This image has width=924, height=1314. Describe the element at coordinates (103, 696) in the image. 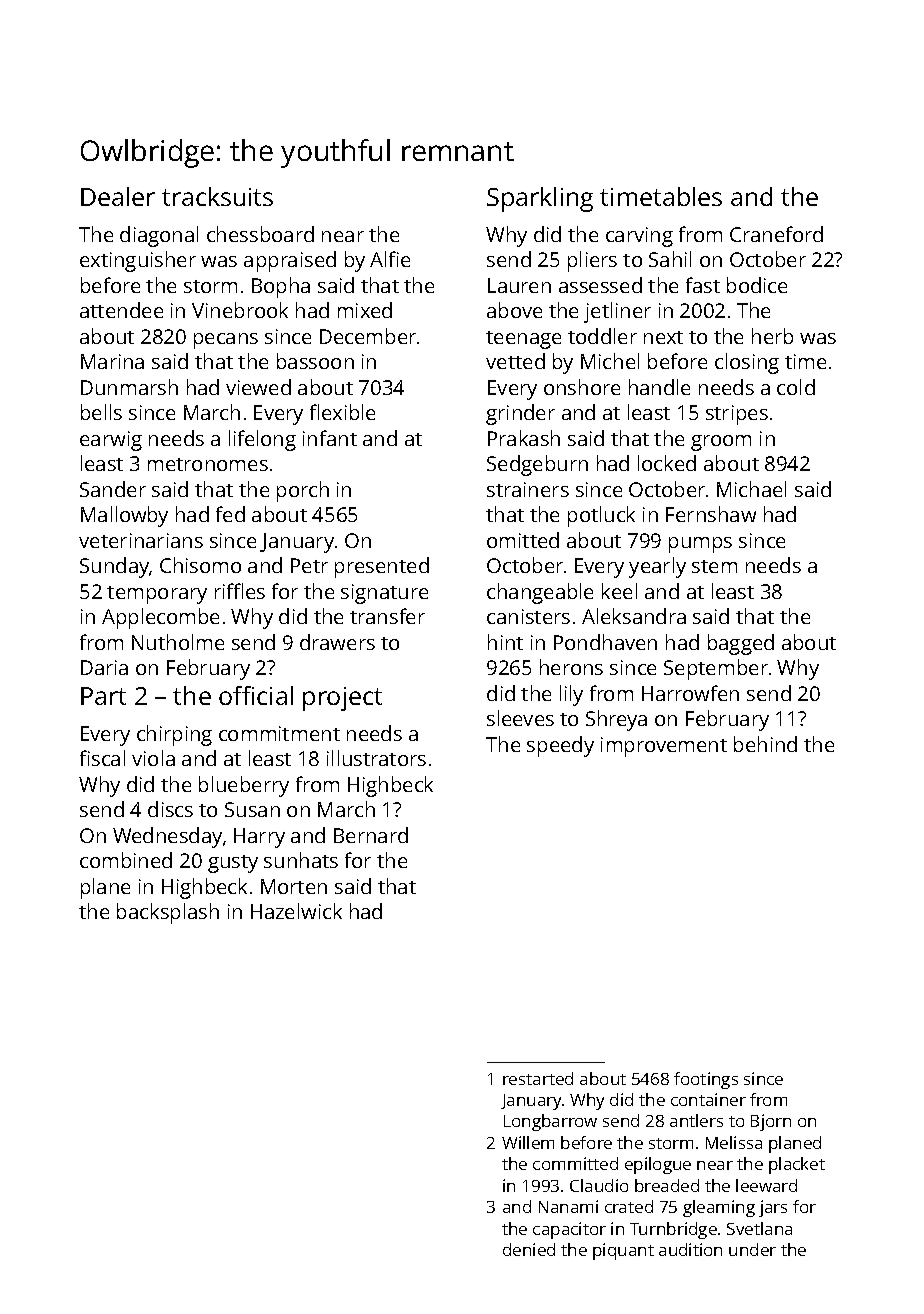

I see `Part` at that location.
